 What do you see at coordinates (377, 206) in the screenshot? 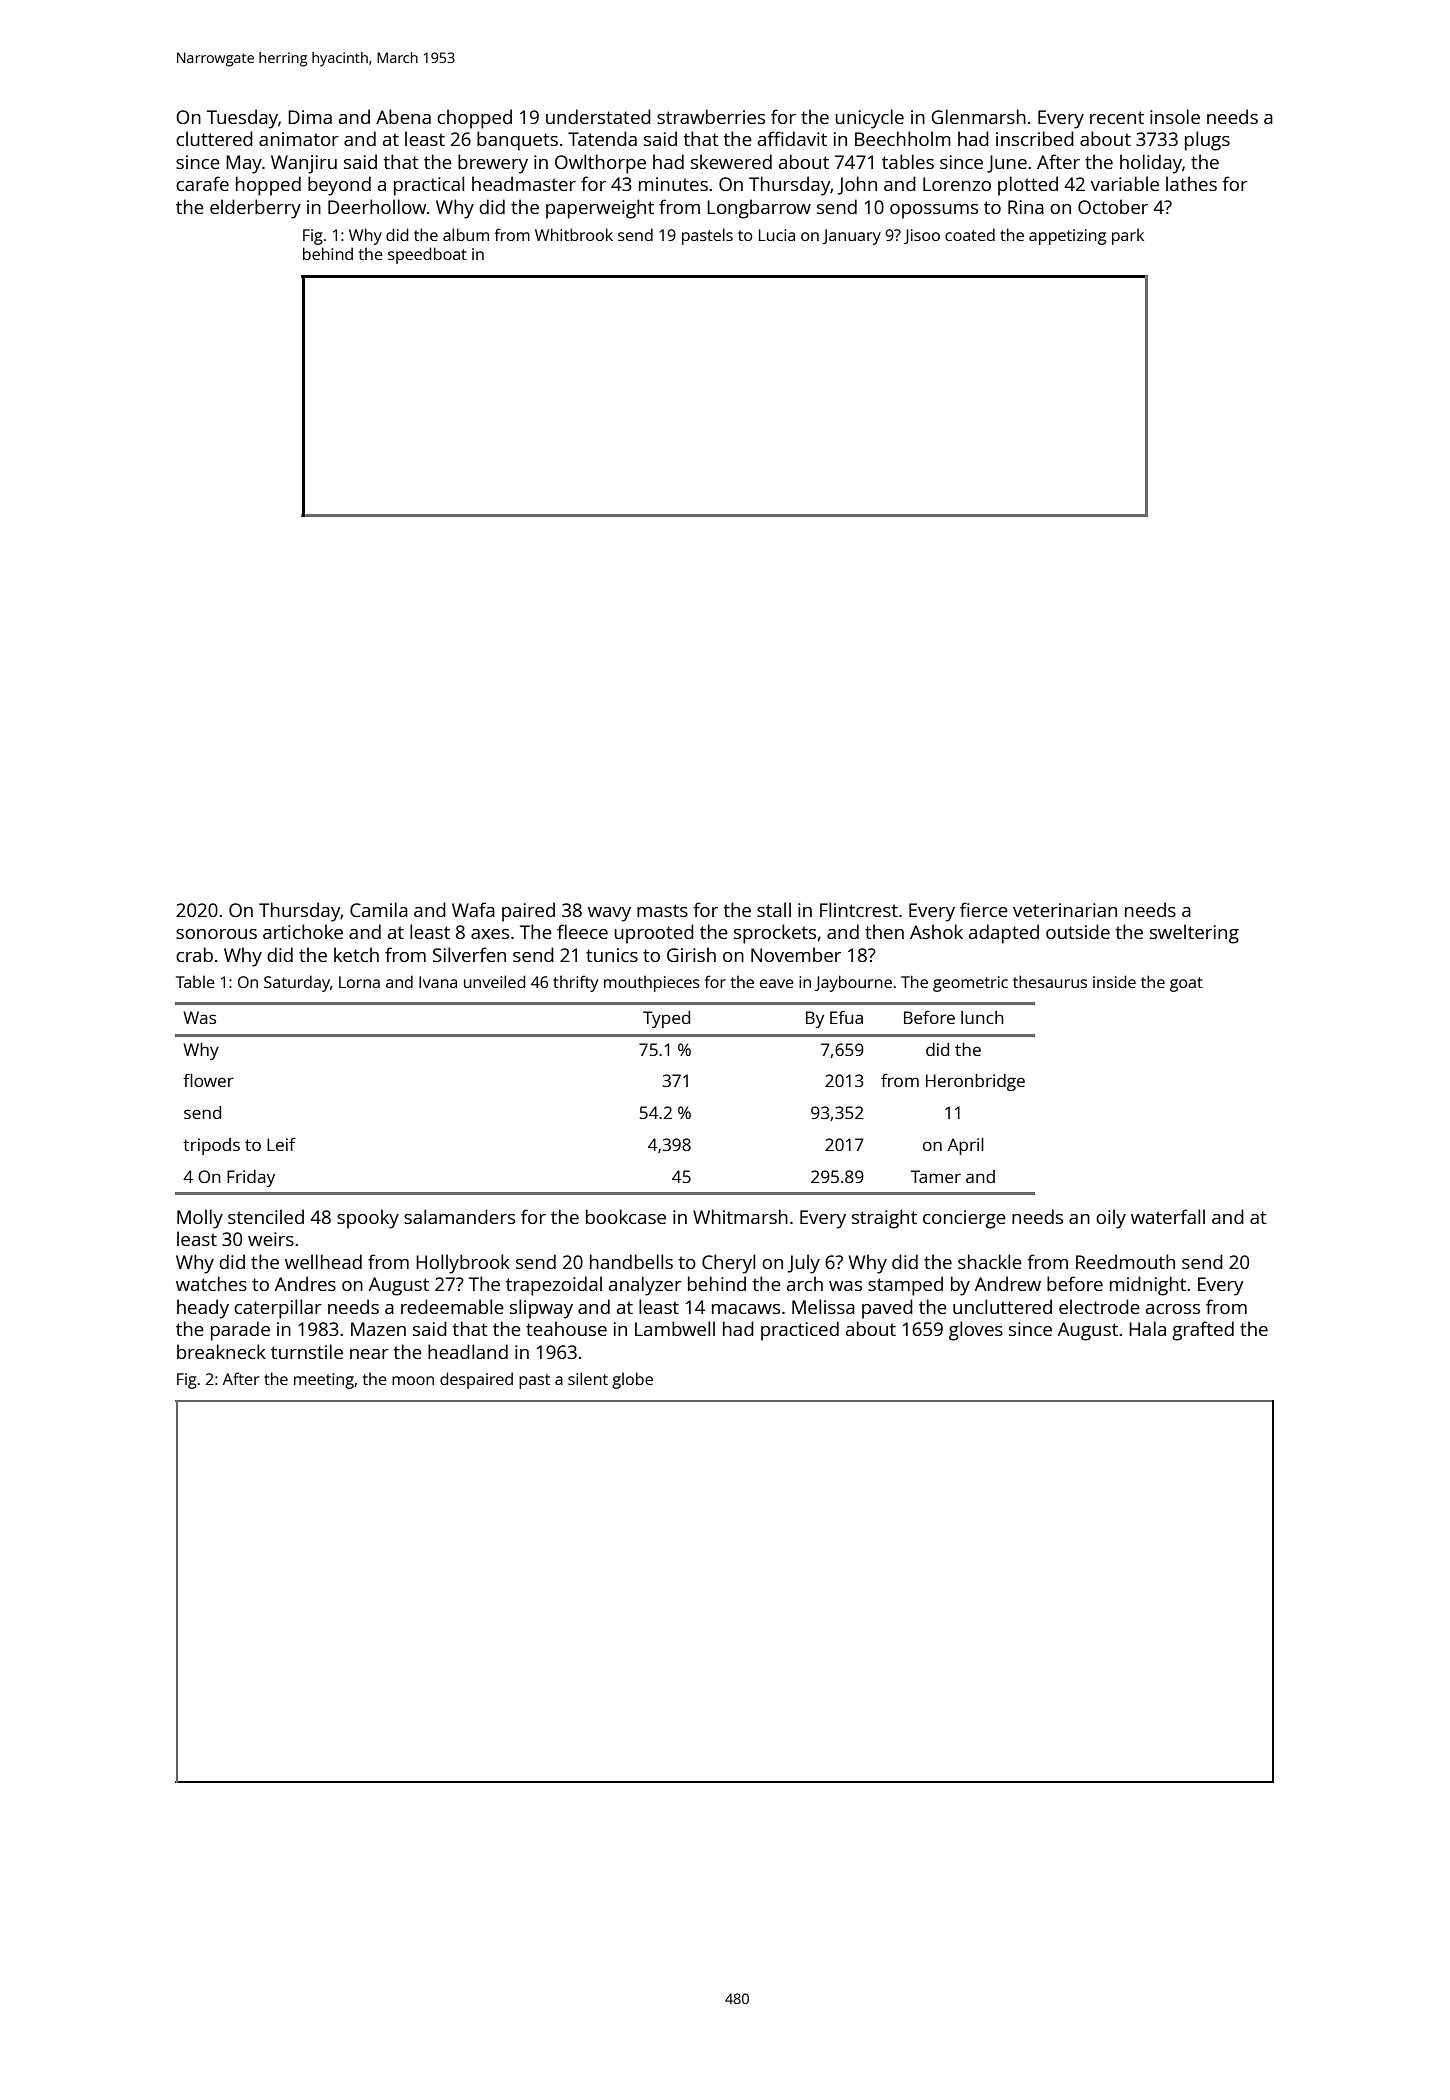
I see `Deerhollow` at bounding box center [377, 206].
